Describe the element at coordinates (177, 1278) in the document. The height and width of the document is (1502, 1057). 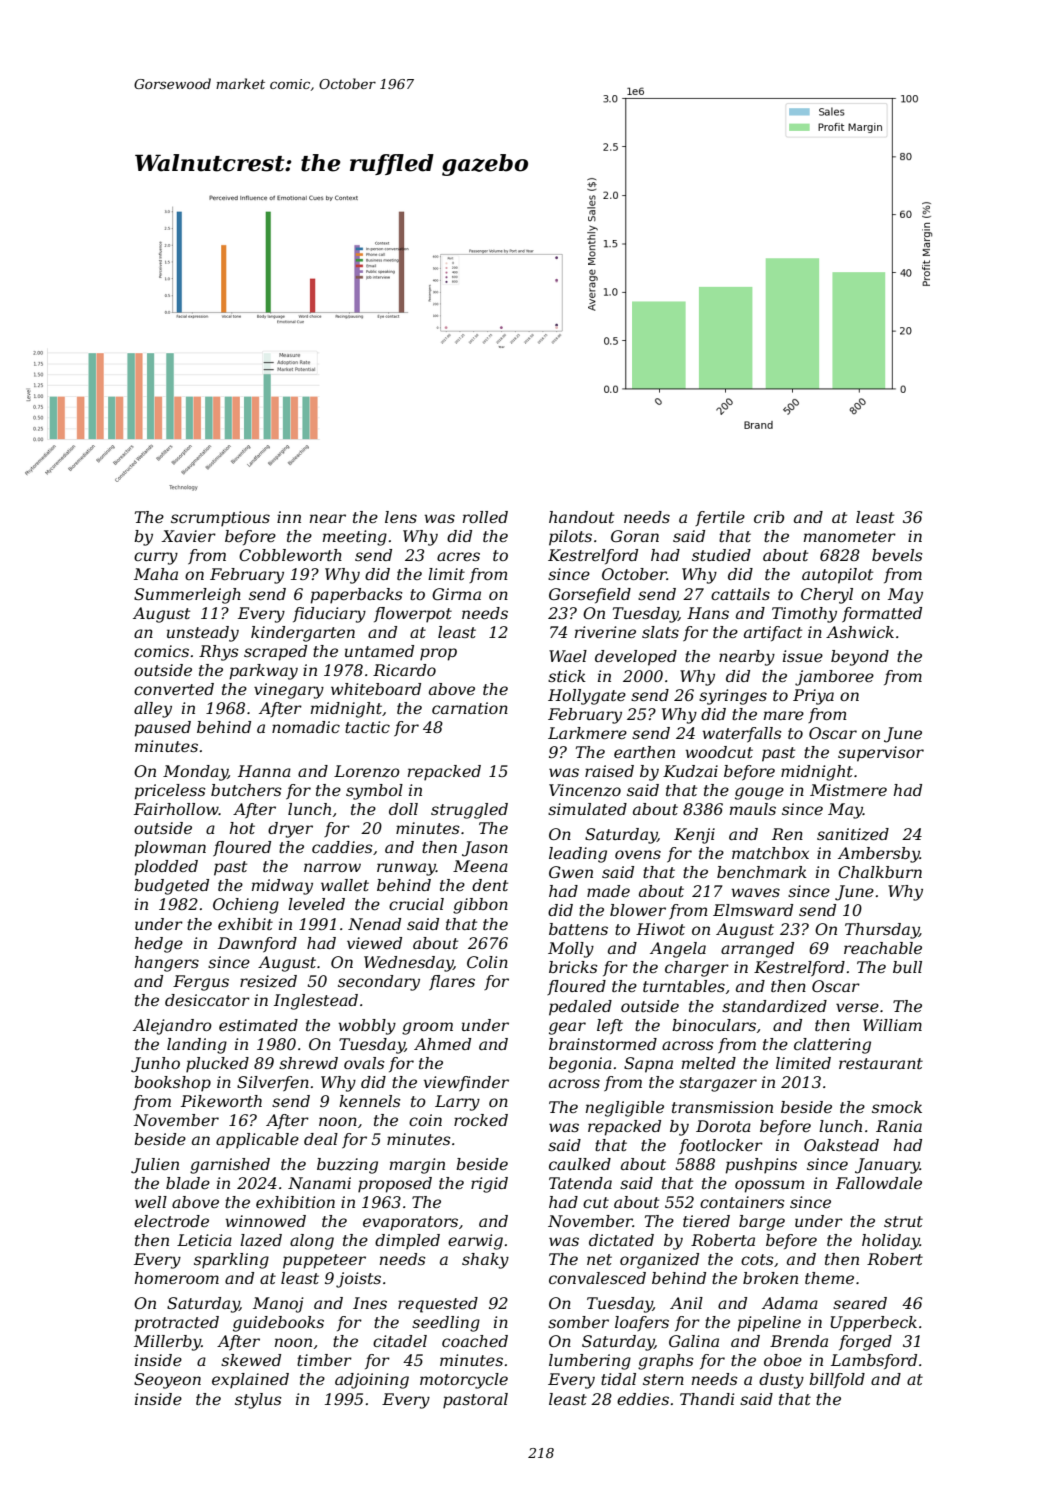
I see `homeroom` at that location.
